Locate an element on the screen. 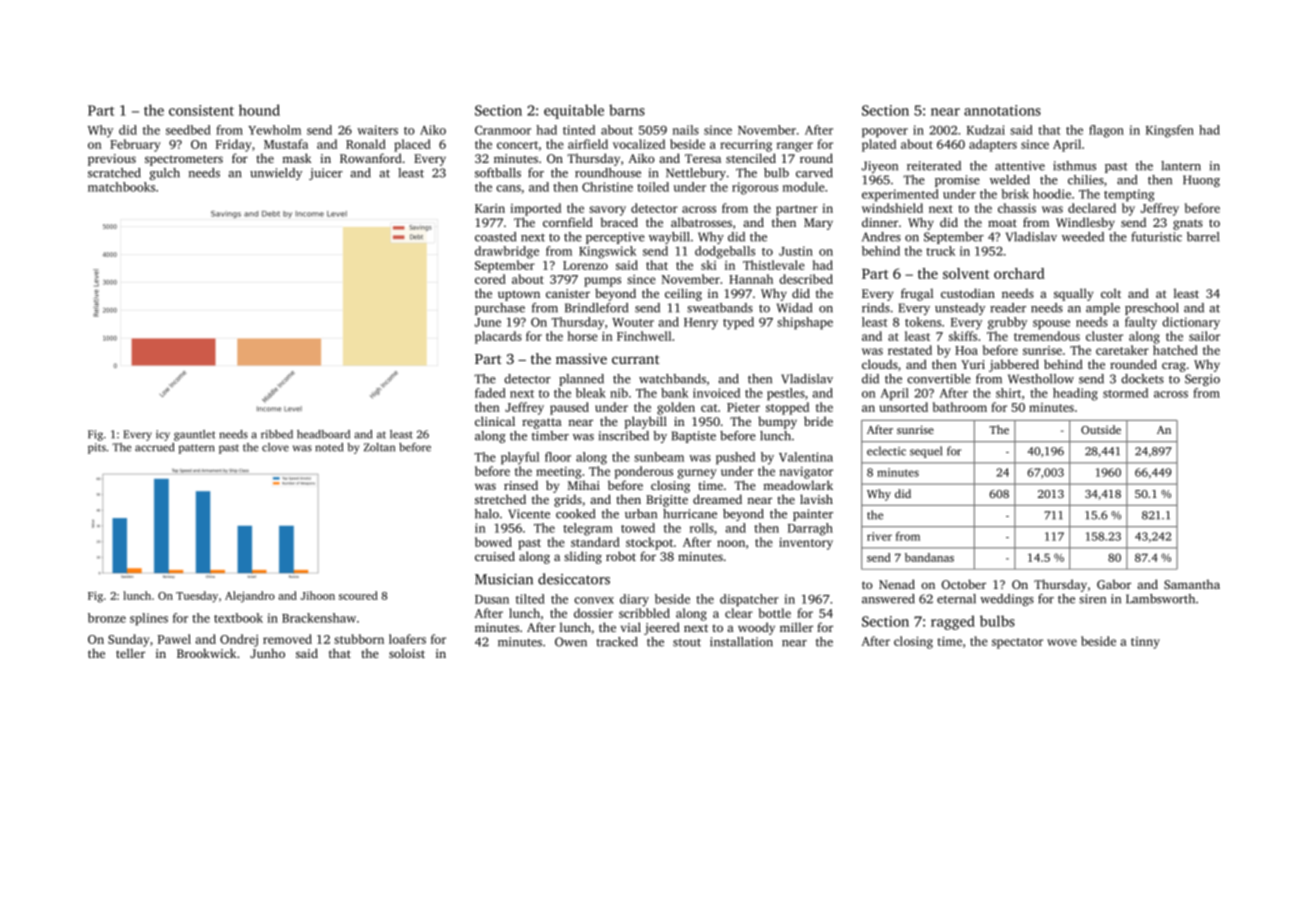  soloist is located at coordinates (407, 653).
